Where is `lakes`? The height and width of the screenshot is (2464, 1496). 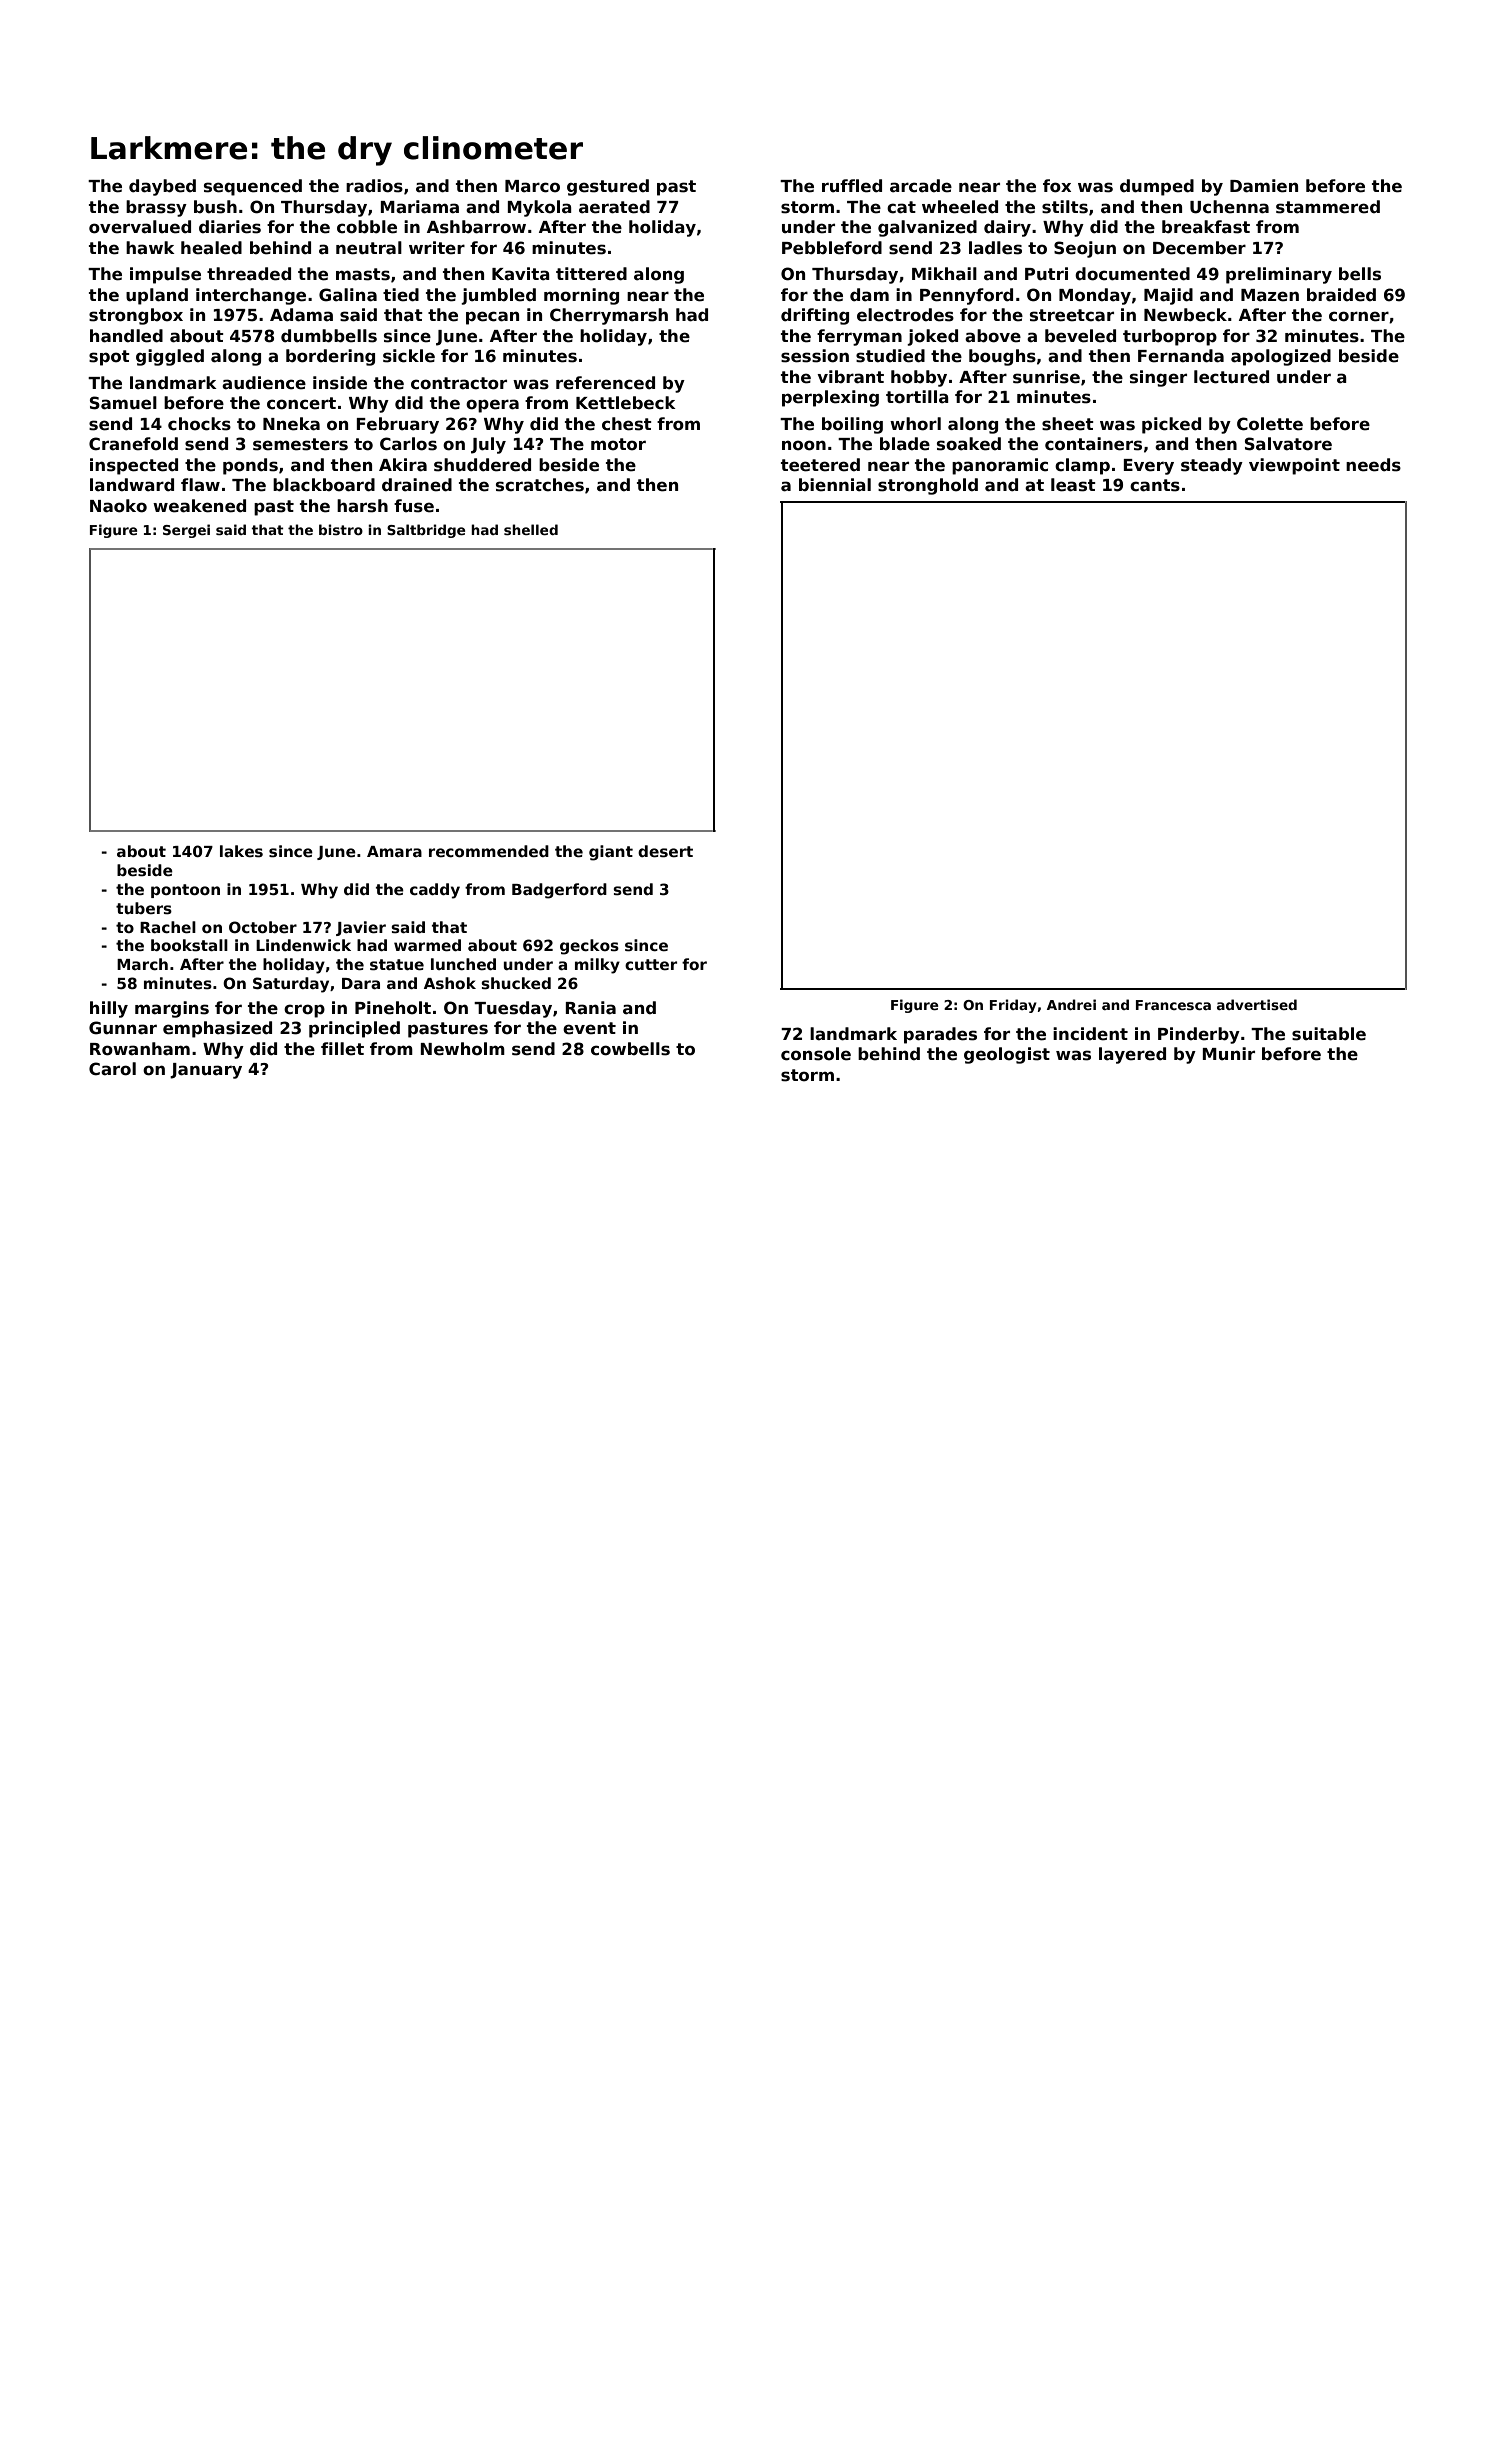
lakes is located at coordinates (241, 851).
